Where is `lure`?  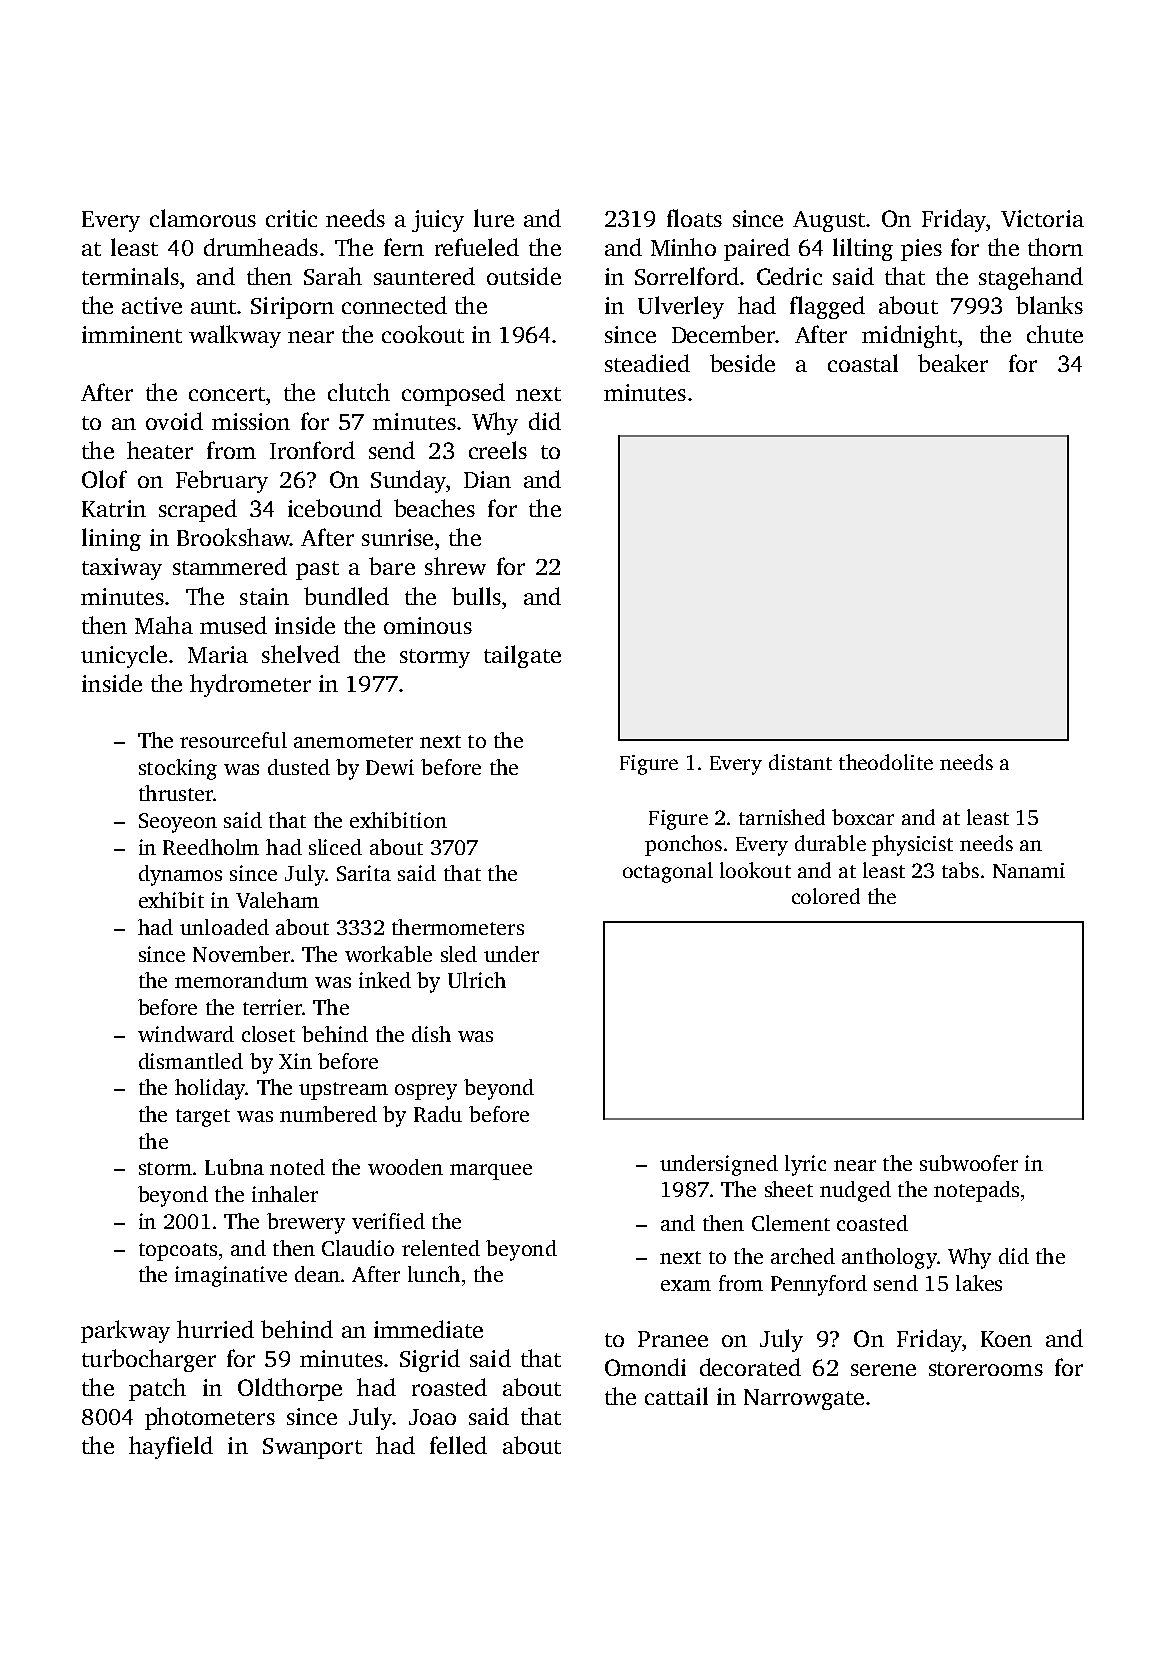
lure is located at coordinates (494, 218).
